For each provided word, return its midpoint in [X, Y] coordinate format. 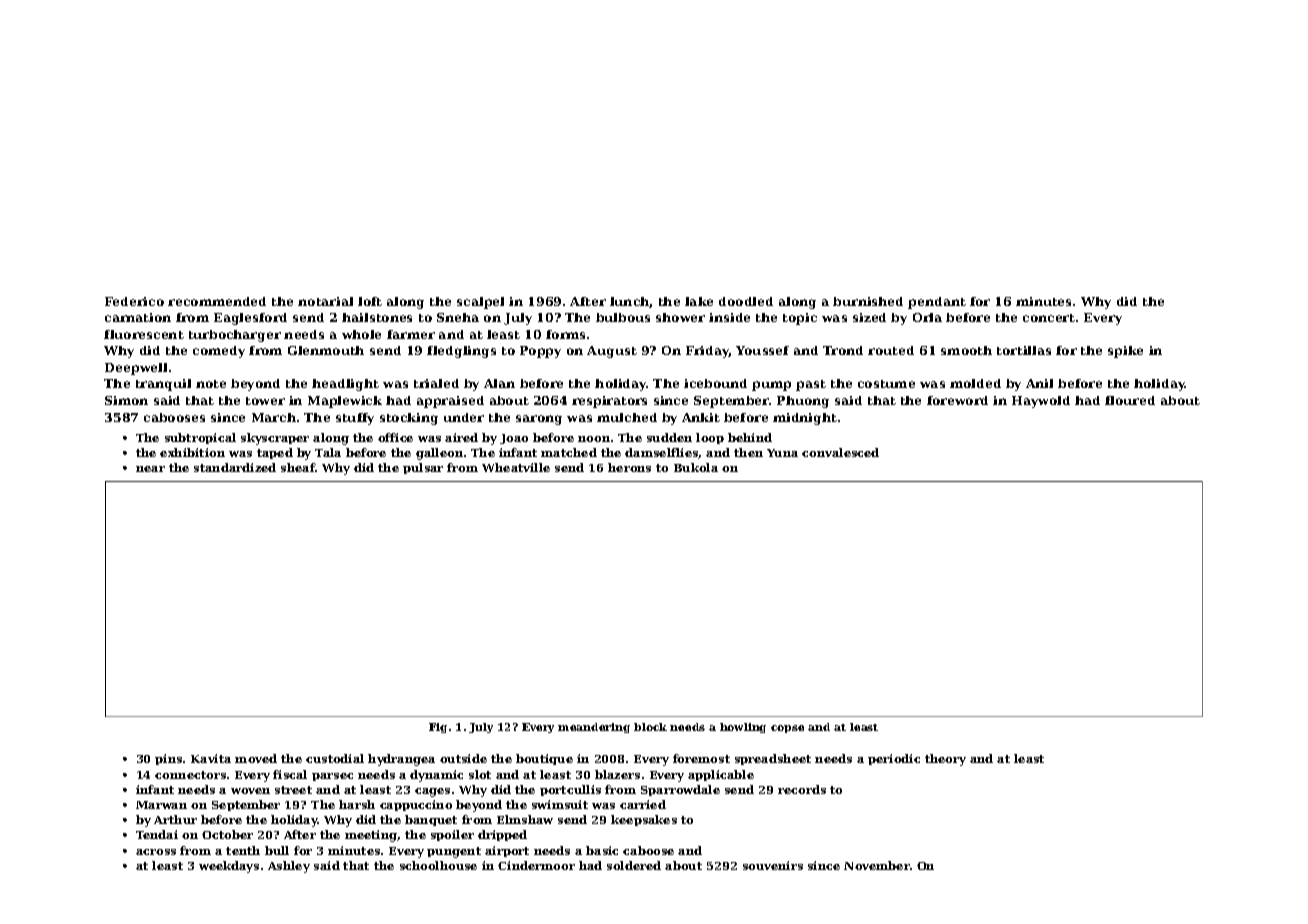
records [802, 789]
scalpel [480, 303]
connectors [190, 775]
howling [743, 728]
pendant [937, 303]
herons [629, 467]
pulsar [423, 468]
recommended [217, 301]
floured [1130, 400]
